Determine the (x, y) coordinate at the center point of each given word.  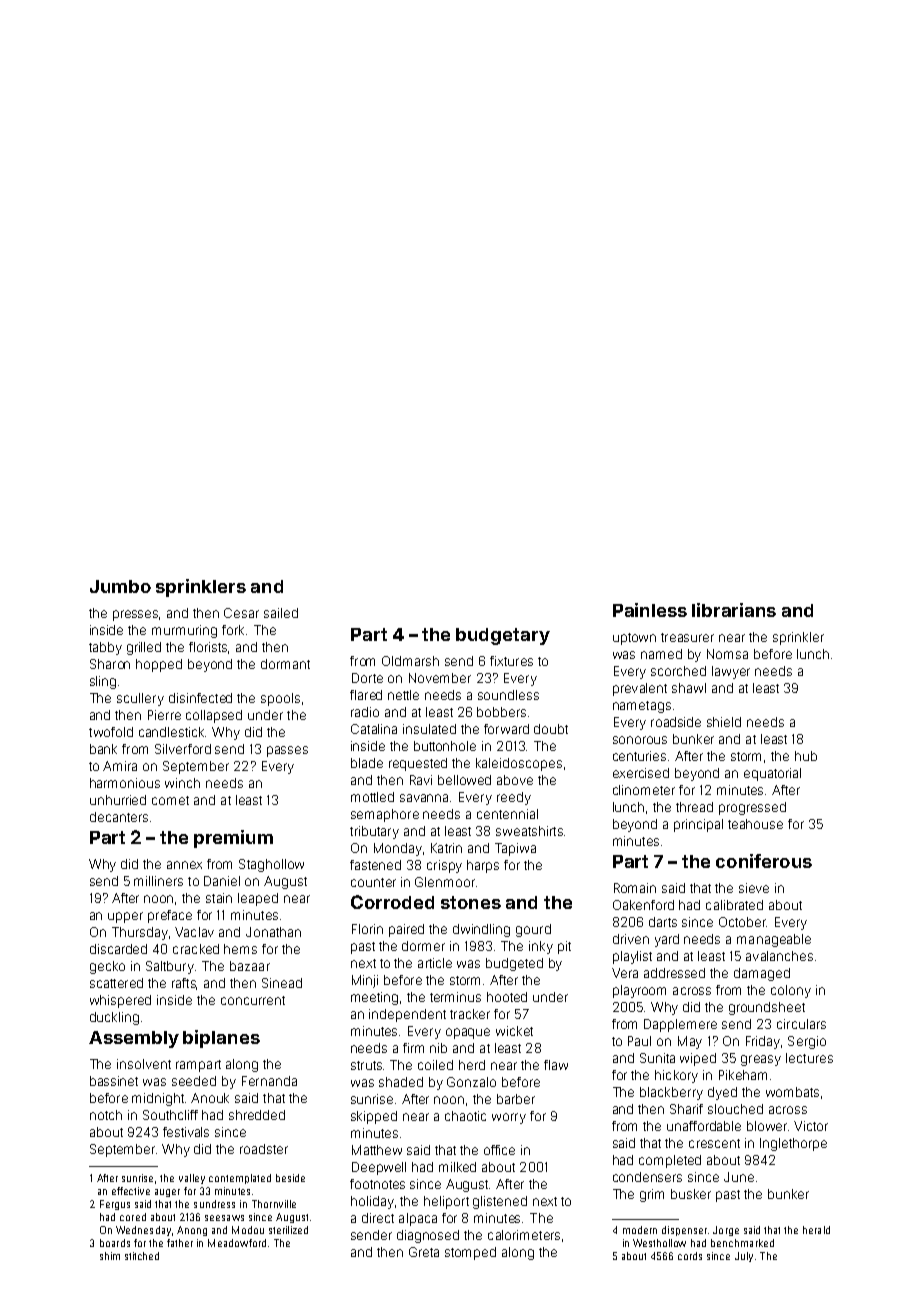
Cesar (241, 613)
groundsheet (767, 1008)
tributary (374, 832)
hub (806, 756)
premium (233, 839)
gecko (107, 967)
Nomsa (727, 654)
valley (192, 1179)
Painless (650, 610)
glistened (500, 1202)
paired (406, 930)
